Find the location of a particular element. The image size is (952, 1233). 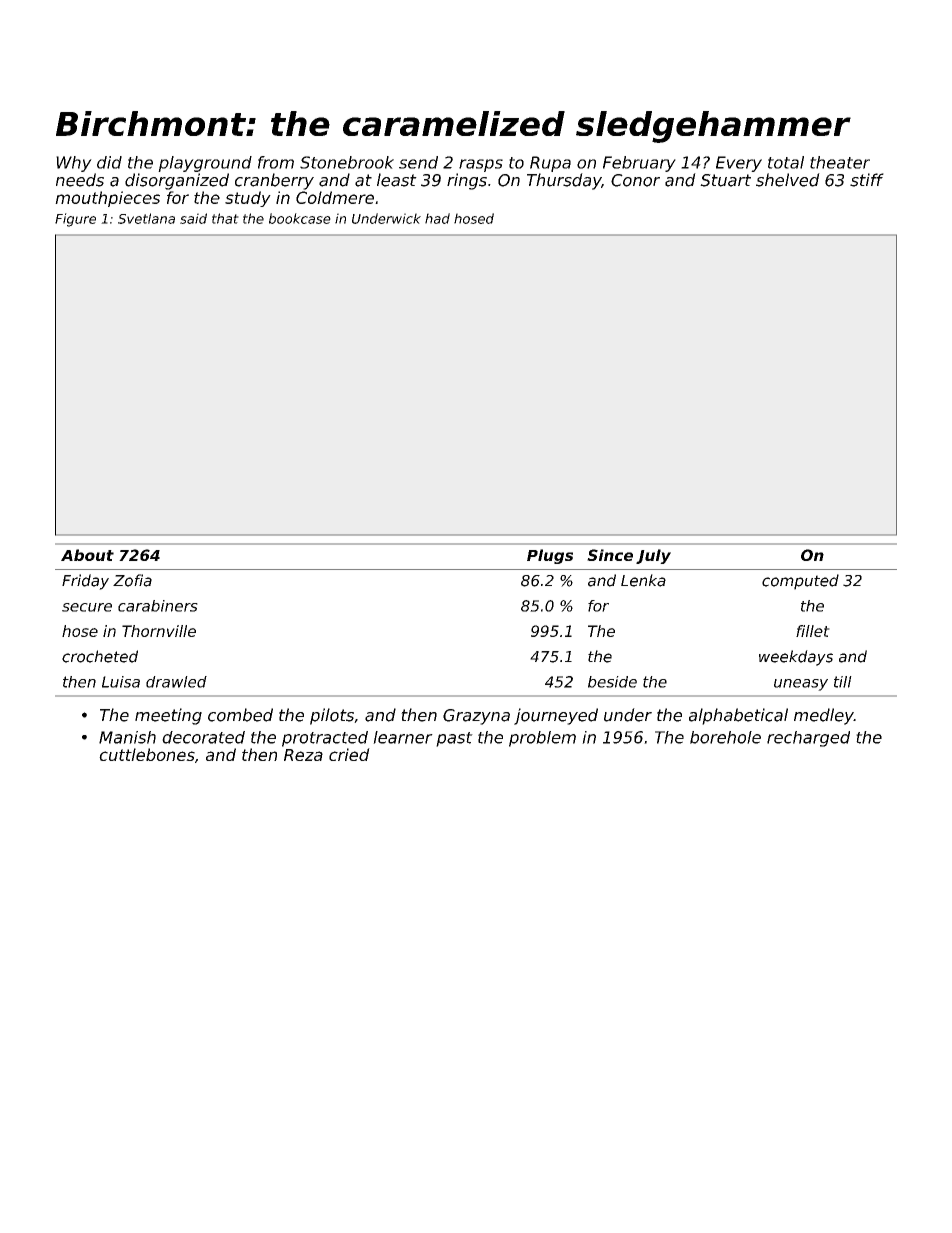

Stonebrook is located at coordinates (347, 162).
